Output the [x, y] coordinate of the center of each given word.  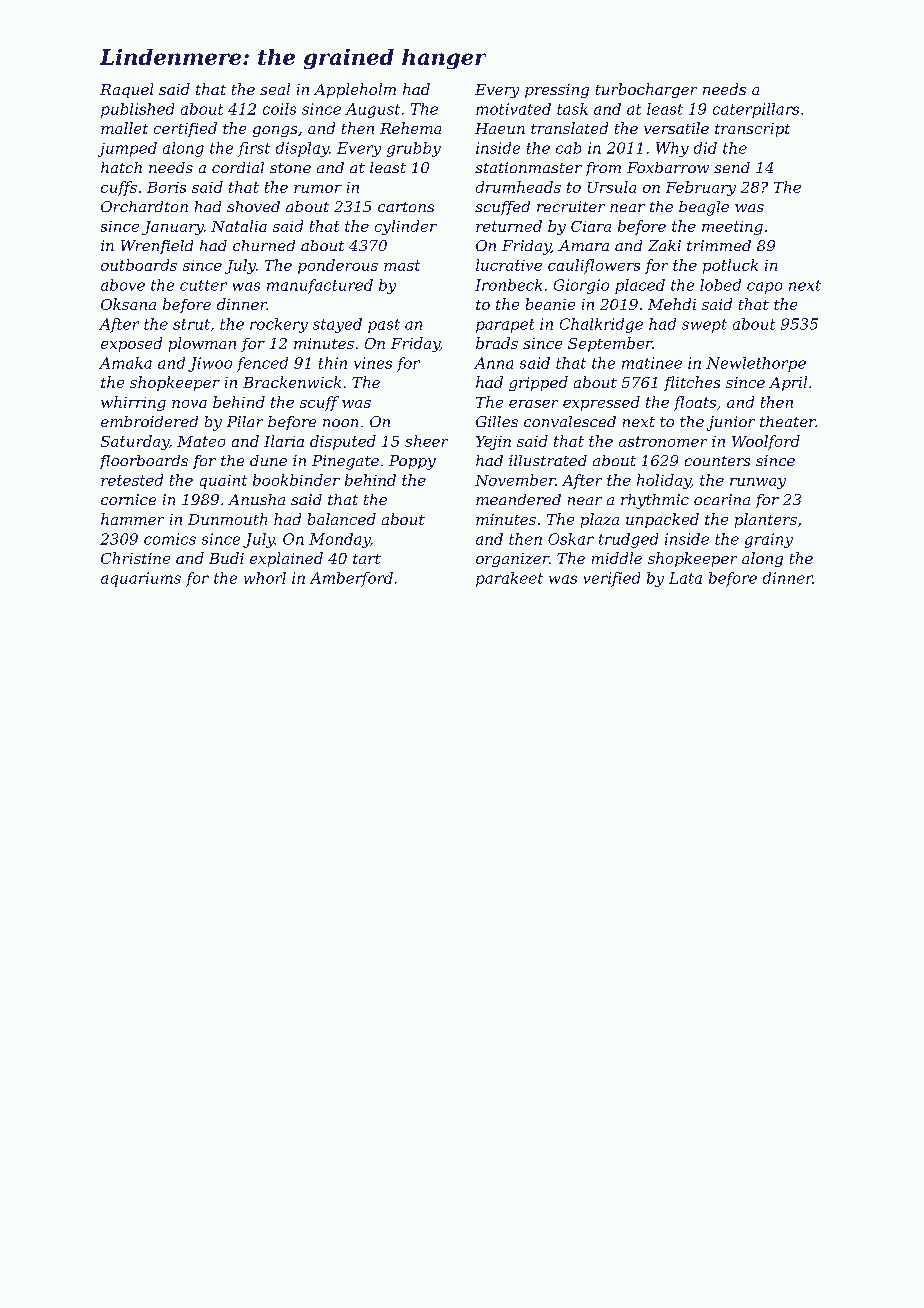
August [372, 110]
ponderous [338, 266]
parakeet [509, 579]
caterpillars [756, 110]
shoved [253, 206]
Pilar [245, 421]
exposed [131, 344]
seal [275, 89]
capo [764, 288]
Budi [226, 558]
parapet [505, 326]
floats [695, 403]
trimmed [719, 245]
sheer [426, 441]
